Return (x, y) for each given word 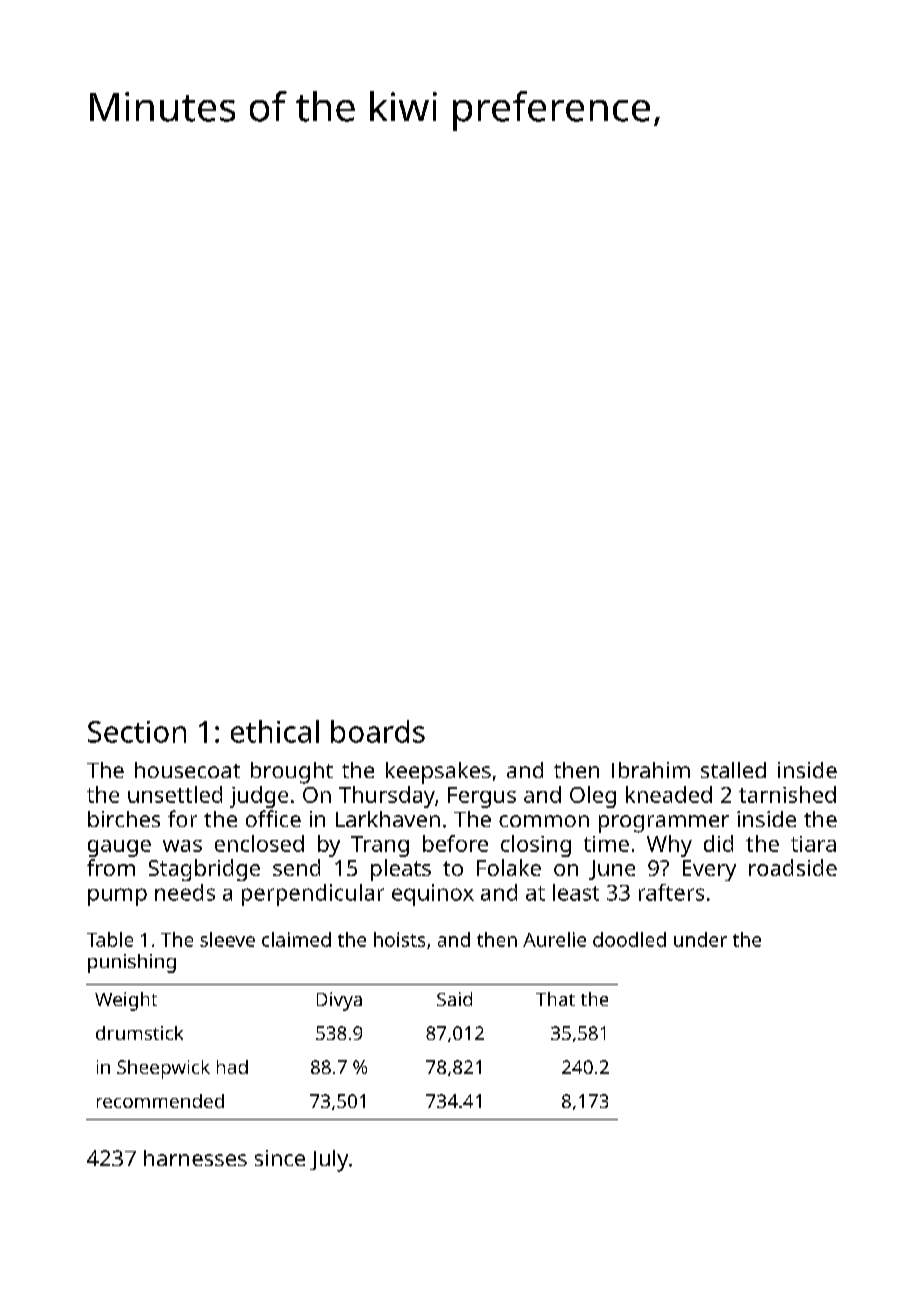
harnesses (195, 1158)
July (329, 1161)
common (544, 821)
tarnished (787, 794)
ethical (275, 731)
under (700, 939)
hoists (399, 939)
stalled (733, 770)
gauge (119, 848)
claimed (296, 939)
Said (454, 999)
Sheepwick (163, 1069)
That (555, 999)
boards (378, 731)
